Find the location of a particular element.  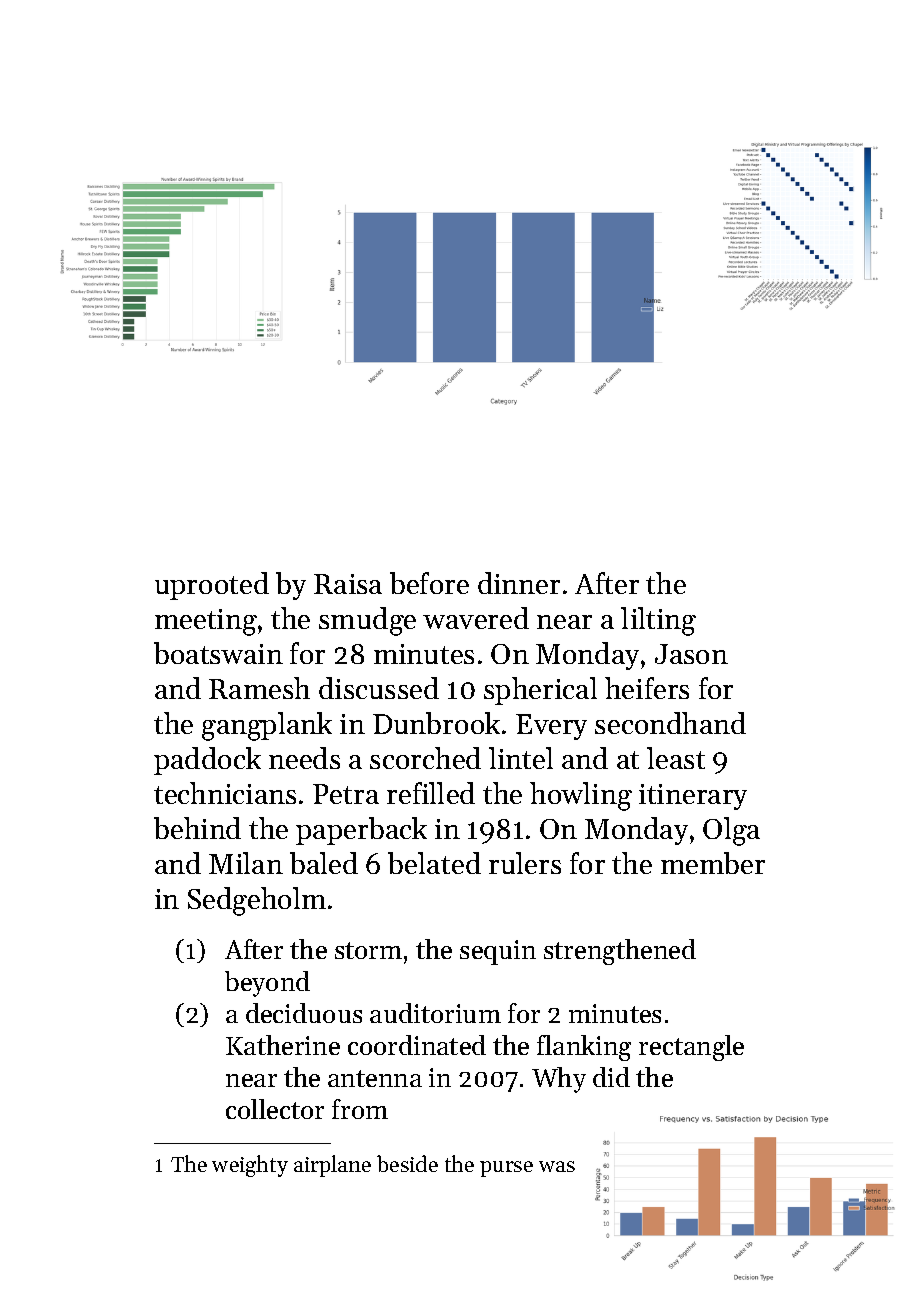

lilting is located at coordinates (658, 621).
